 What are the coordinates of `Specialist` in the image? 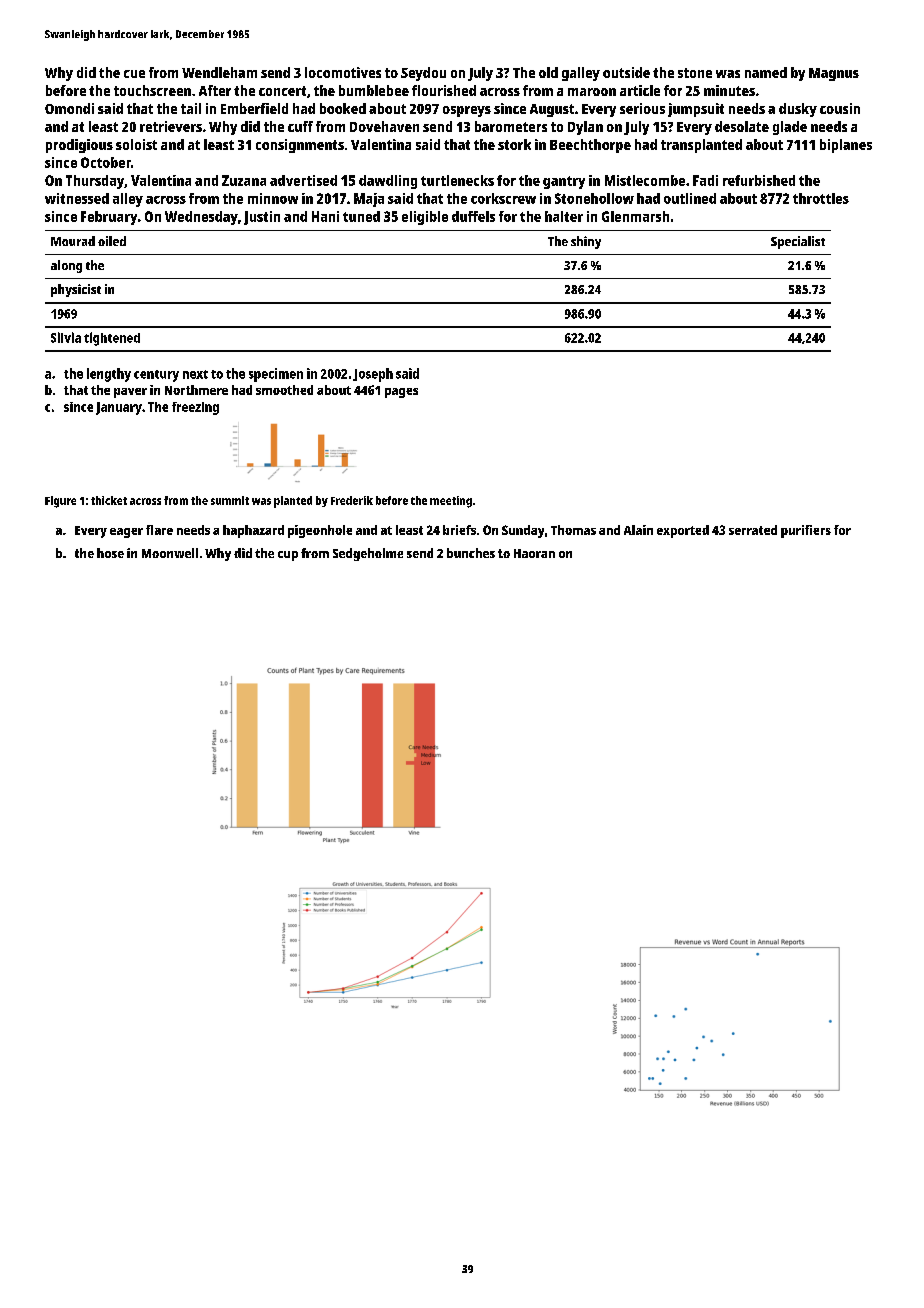 It's located at (798, 242).
